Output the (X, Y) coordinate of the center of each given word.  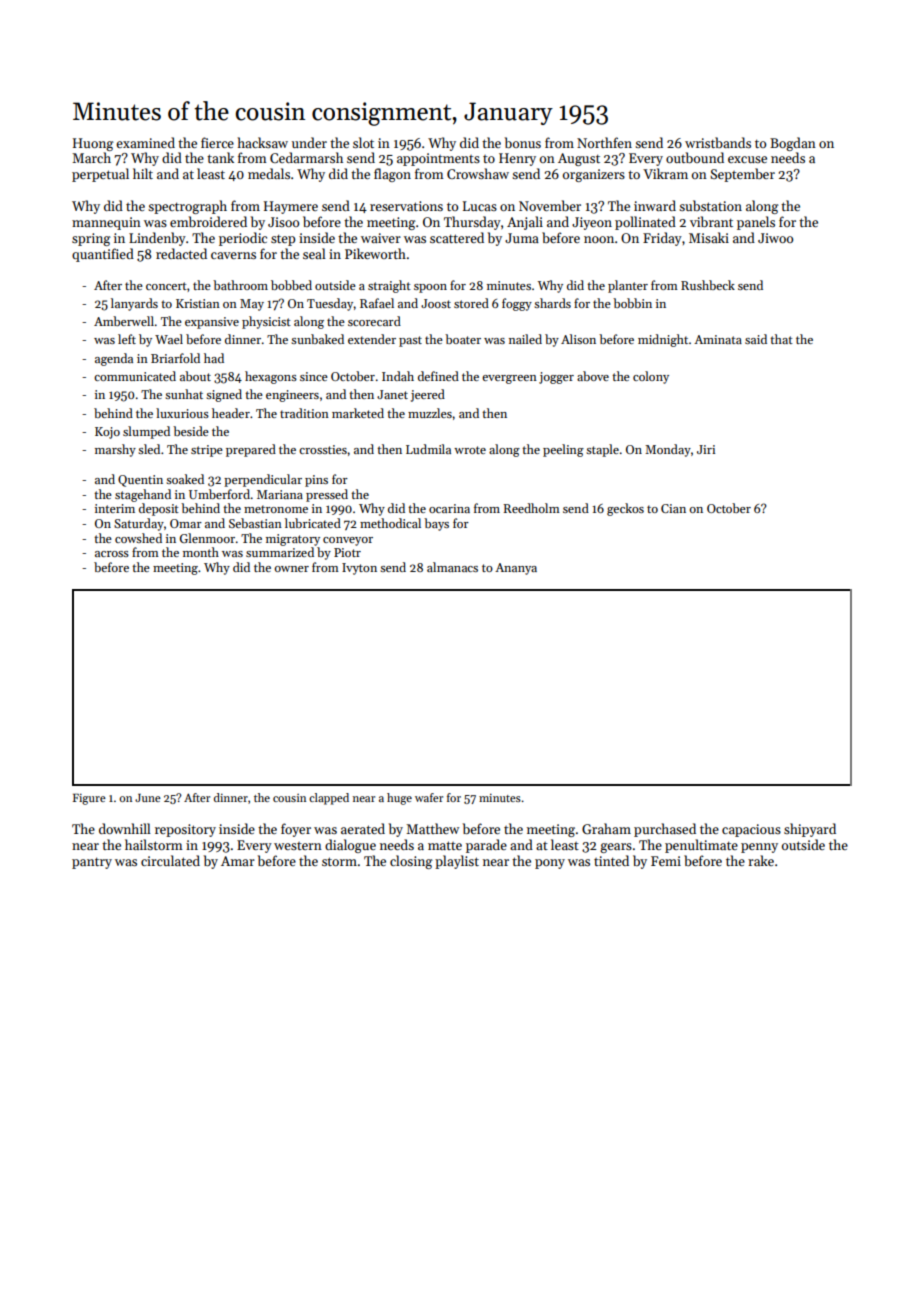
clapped (329, 799)
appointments (438, 159)
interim (115, 508)
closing (411, 862)
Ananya (516, 569)
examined (145, 142)
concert (166, 286)
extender (372, 339)
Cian (673, 508)
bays (436, 524)
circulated (170, 860)
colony (651, 377)
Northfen (604, 142)
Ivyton (359, 569)
